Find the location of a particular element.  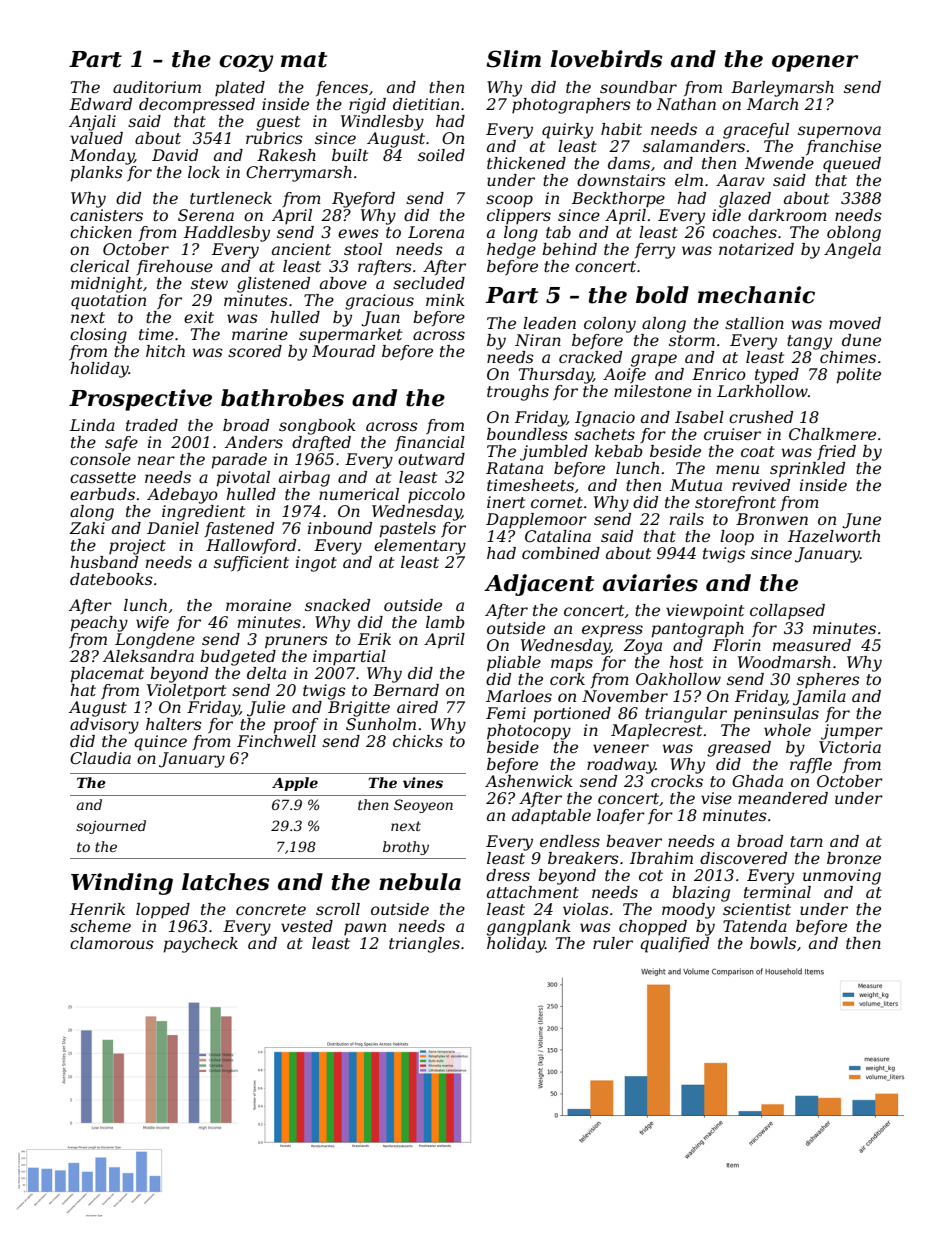

storm is located at coordinates (692, 340).
